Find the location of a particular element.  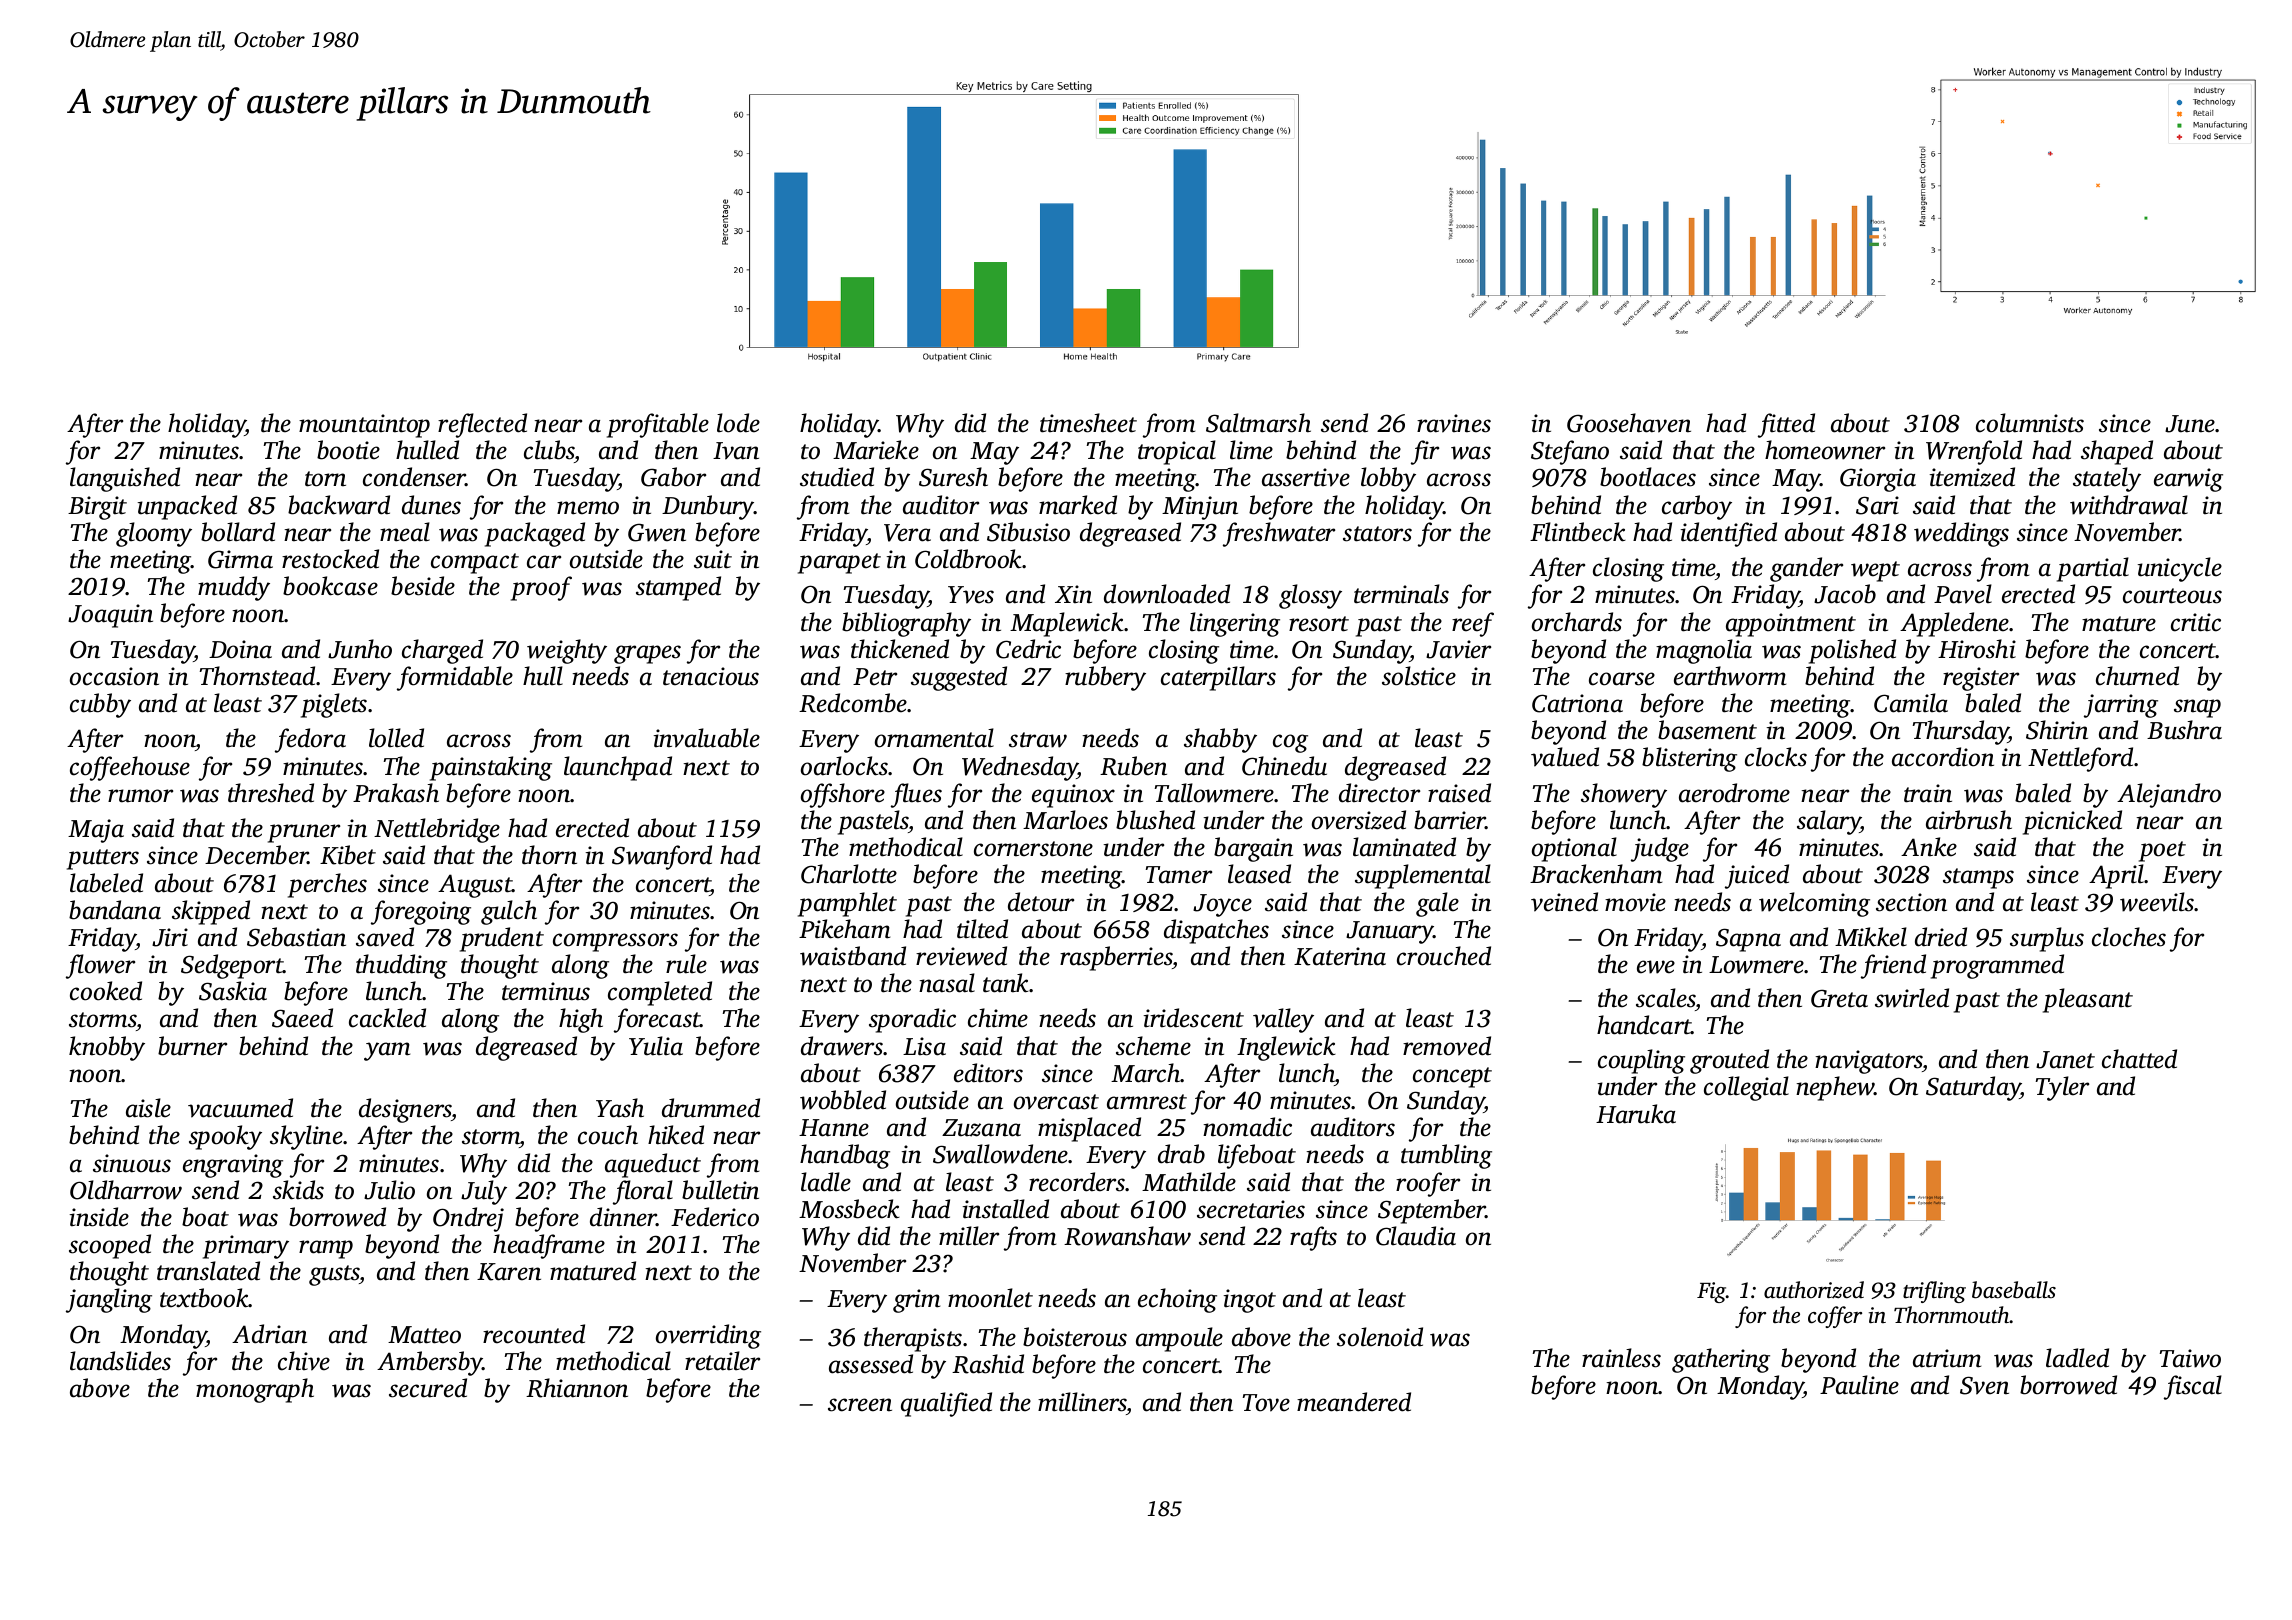

qualified is located at coordinates (946, 1404).
